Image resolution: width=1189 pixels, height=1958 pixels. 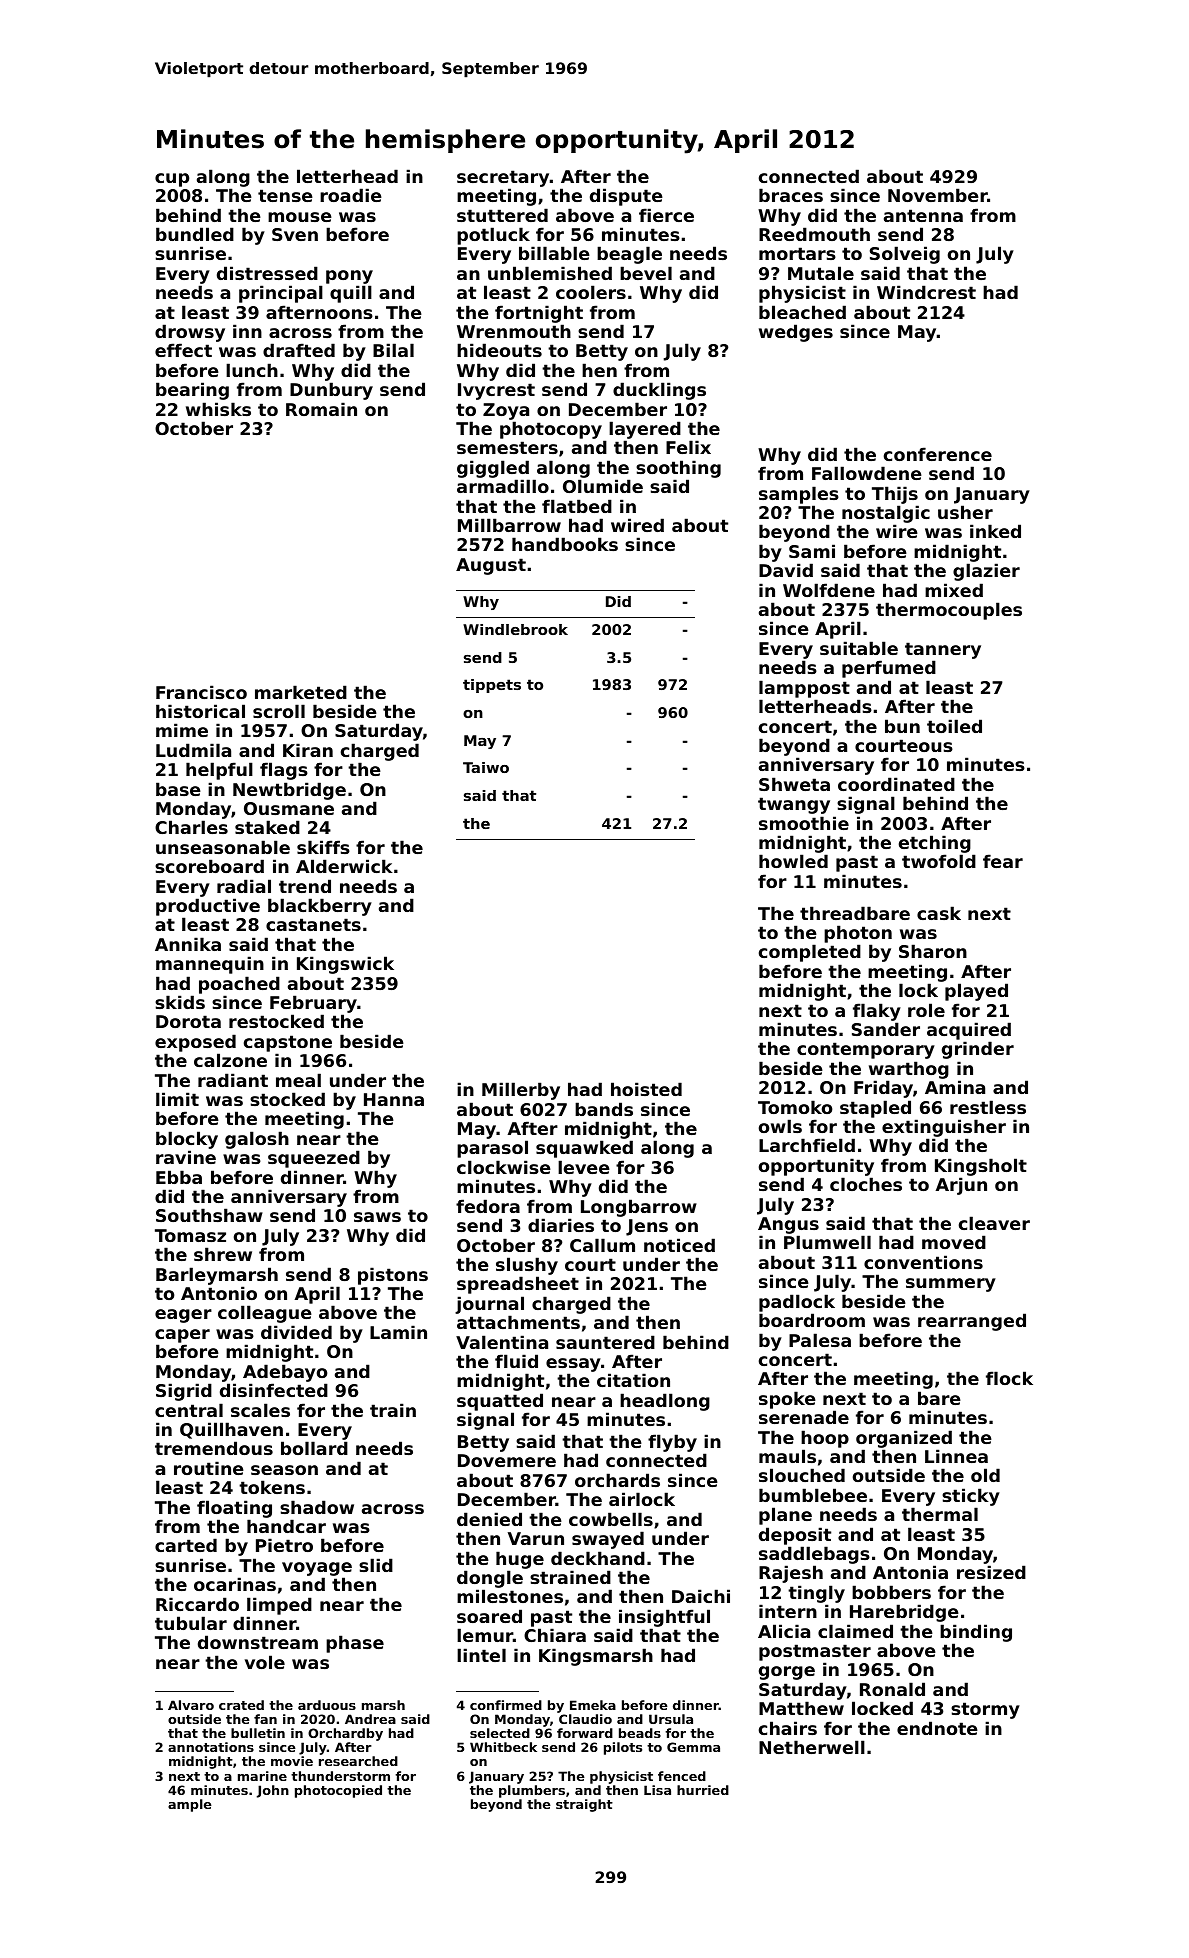 What do you see at coordinates (561, 1225) in the document?
I see `diaries` at bounding box center [561, 1225].
